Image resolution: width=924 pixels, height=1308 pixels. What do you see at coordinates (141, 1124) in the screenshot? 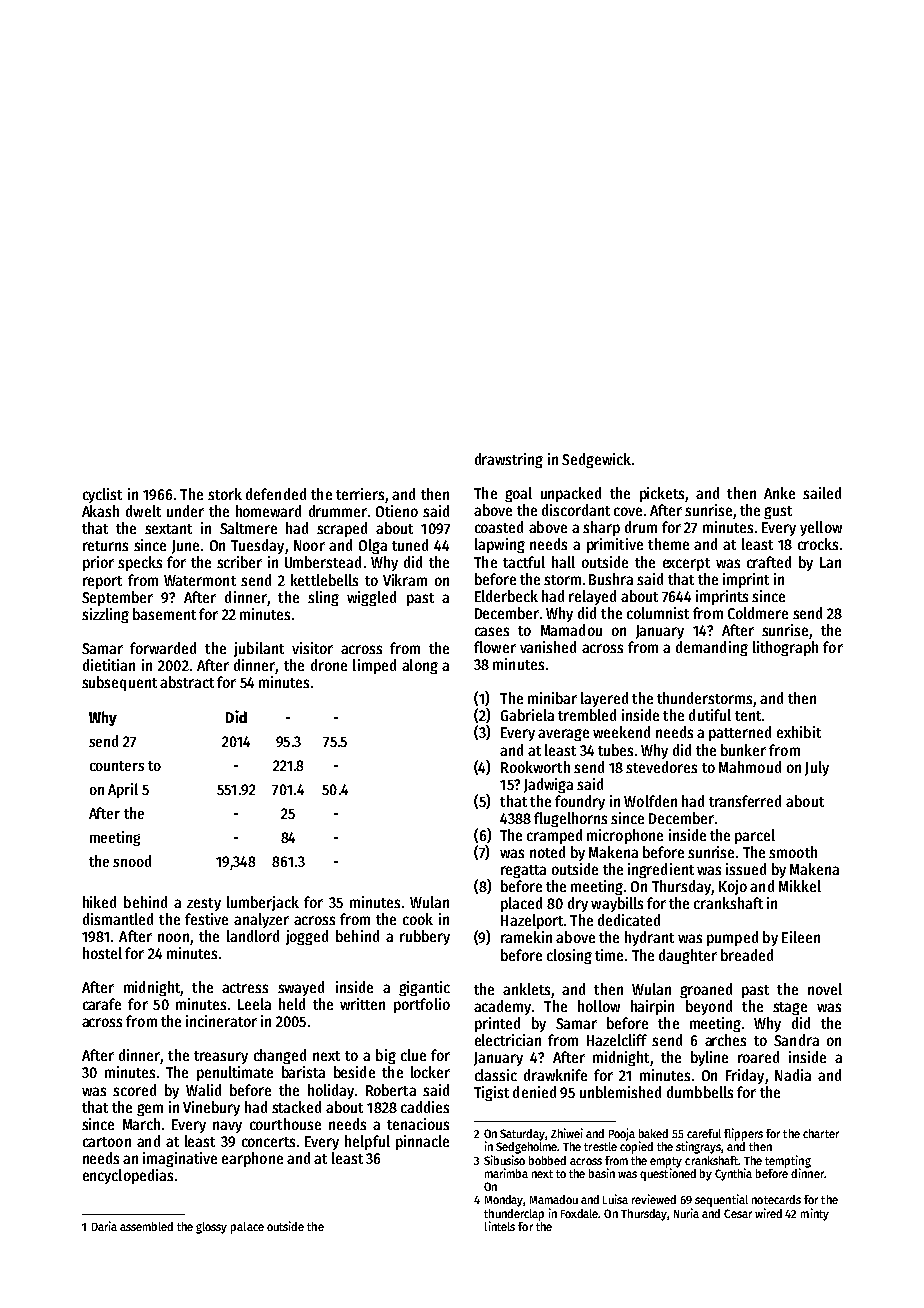
I see `March` at bounding box center [141, 1124].
